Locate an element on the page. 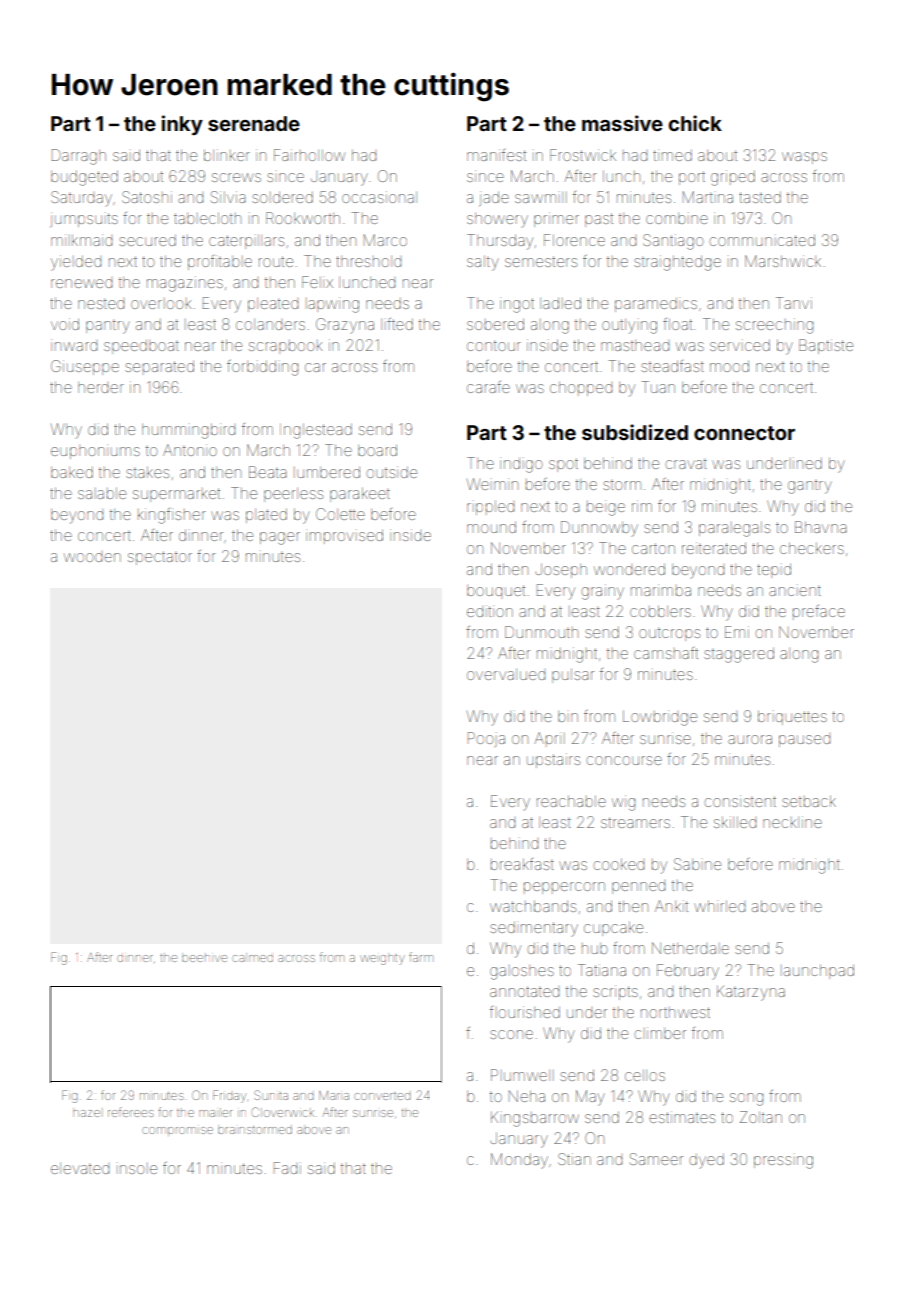  mood is located at coordinates (729, 366).
